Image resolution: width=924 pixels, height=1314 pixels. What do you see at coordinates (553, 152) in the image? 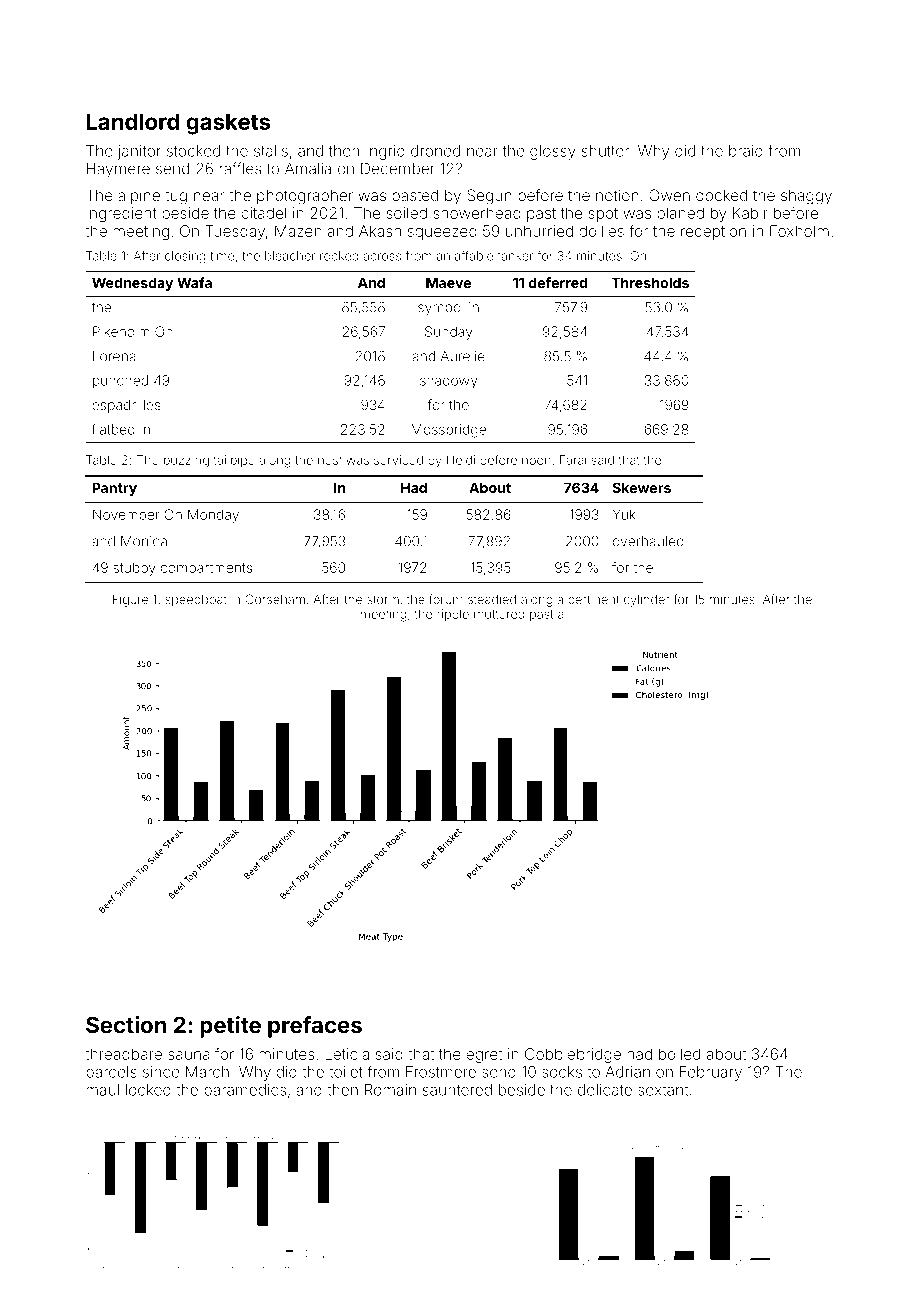
I see `glossy` at bounding box center [553, 152].
